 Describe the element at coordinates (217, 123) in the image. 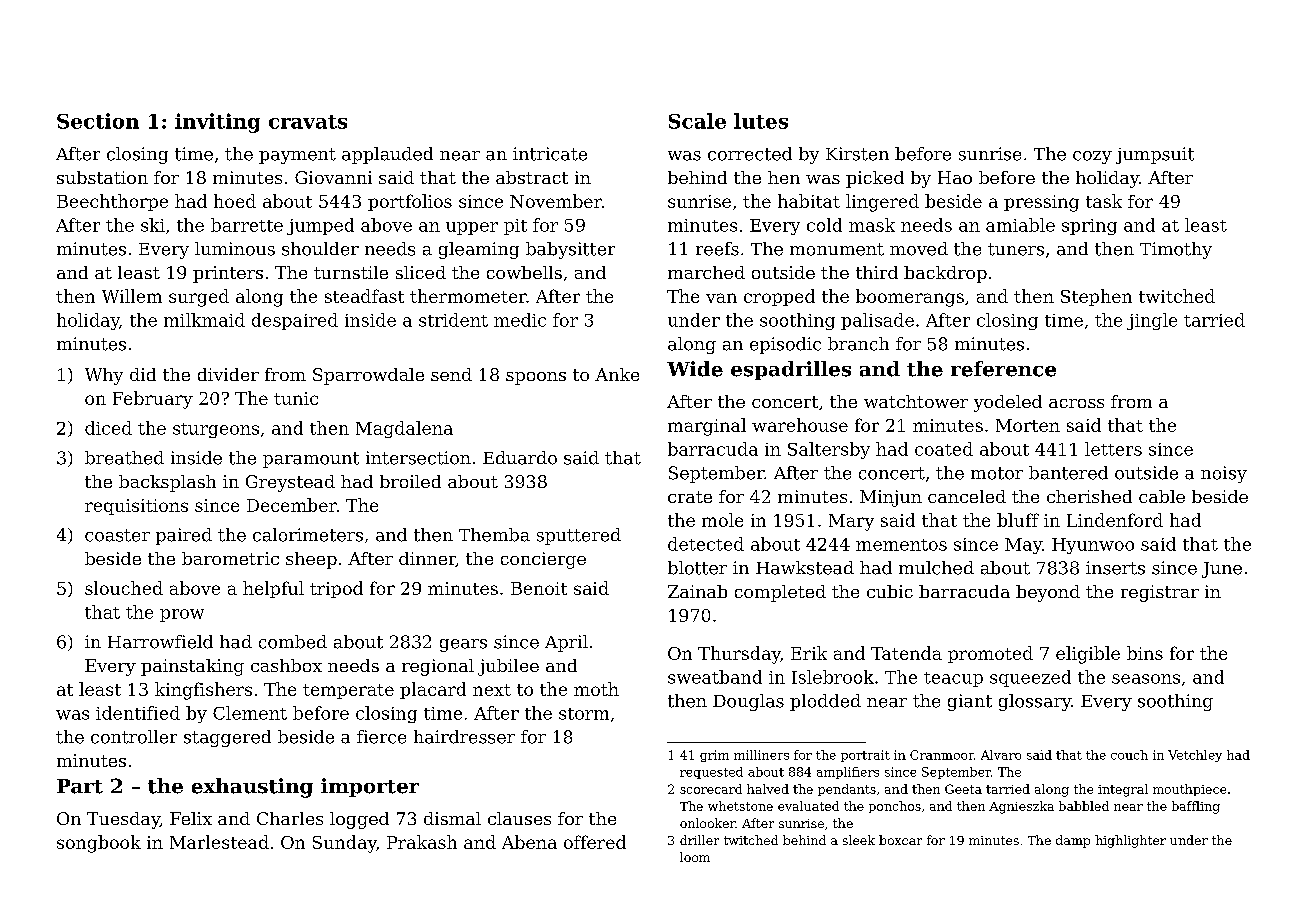

I see `inviting` at that location.
